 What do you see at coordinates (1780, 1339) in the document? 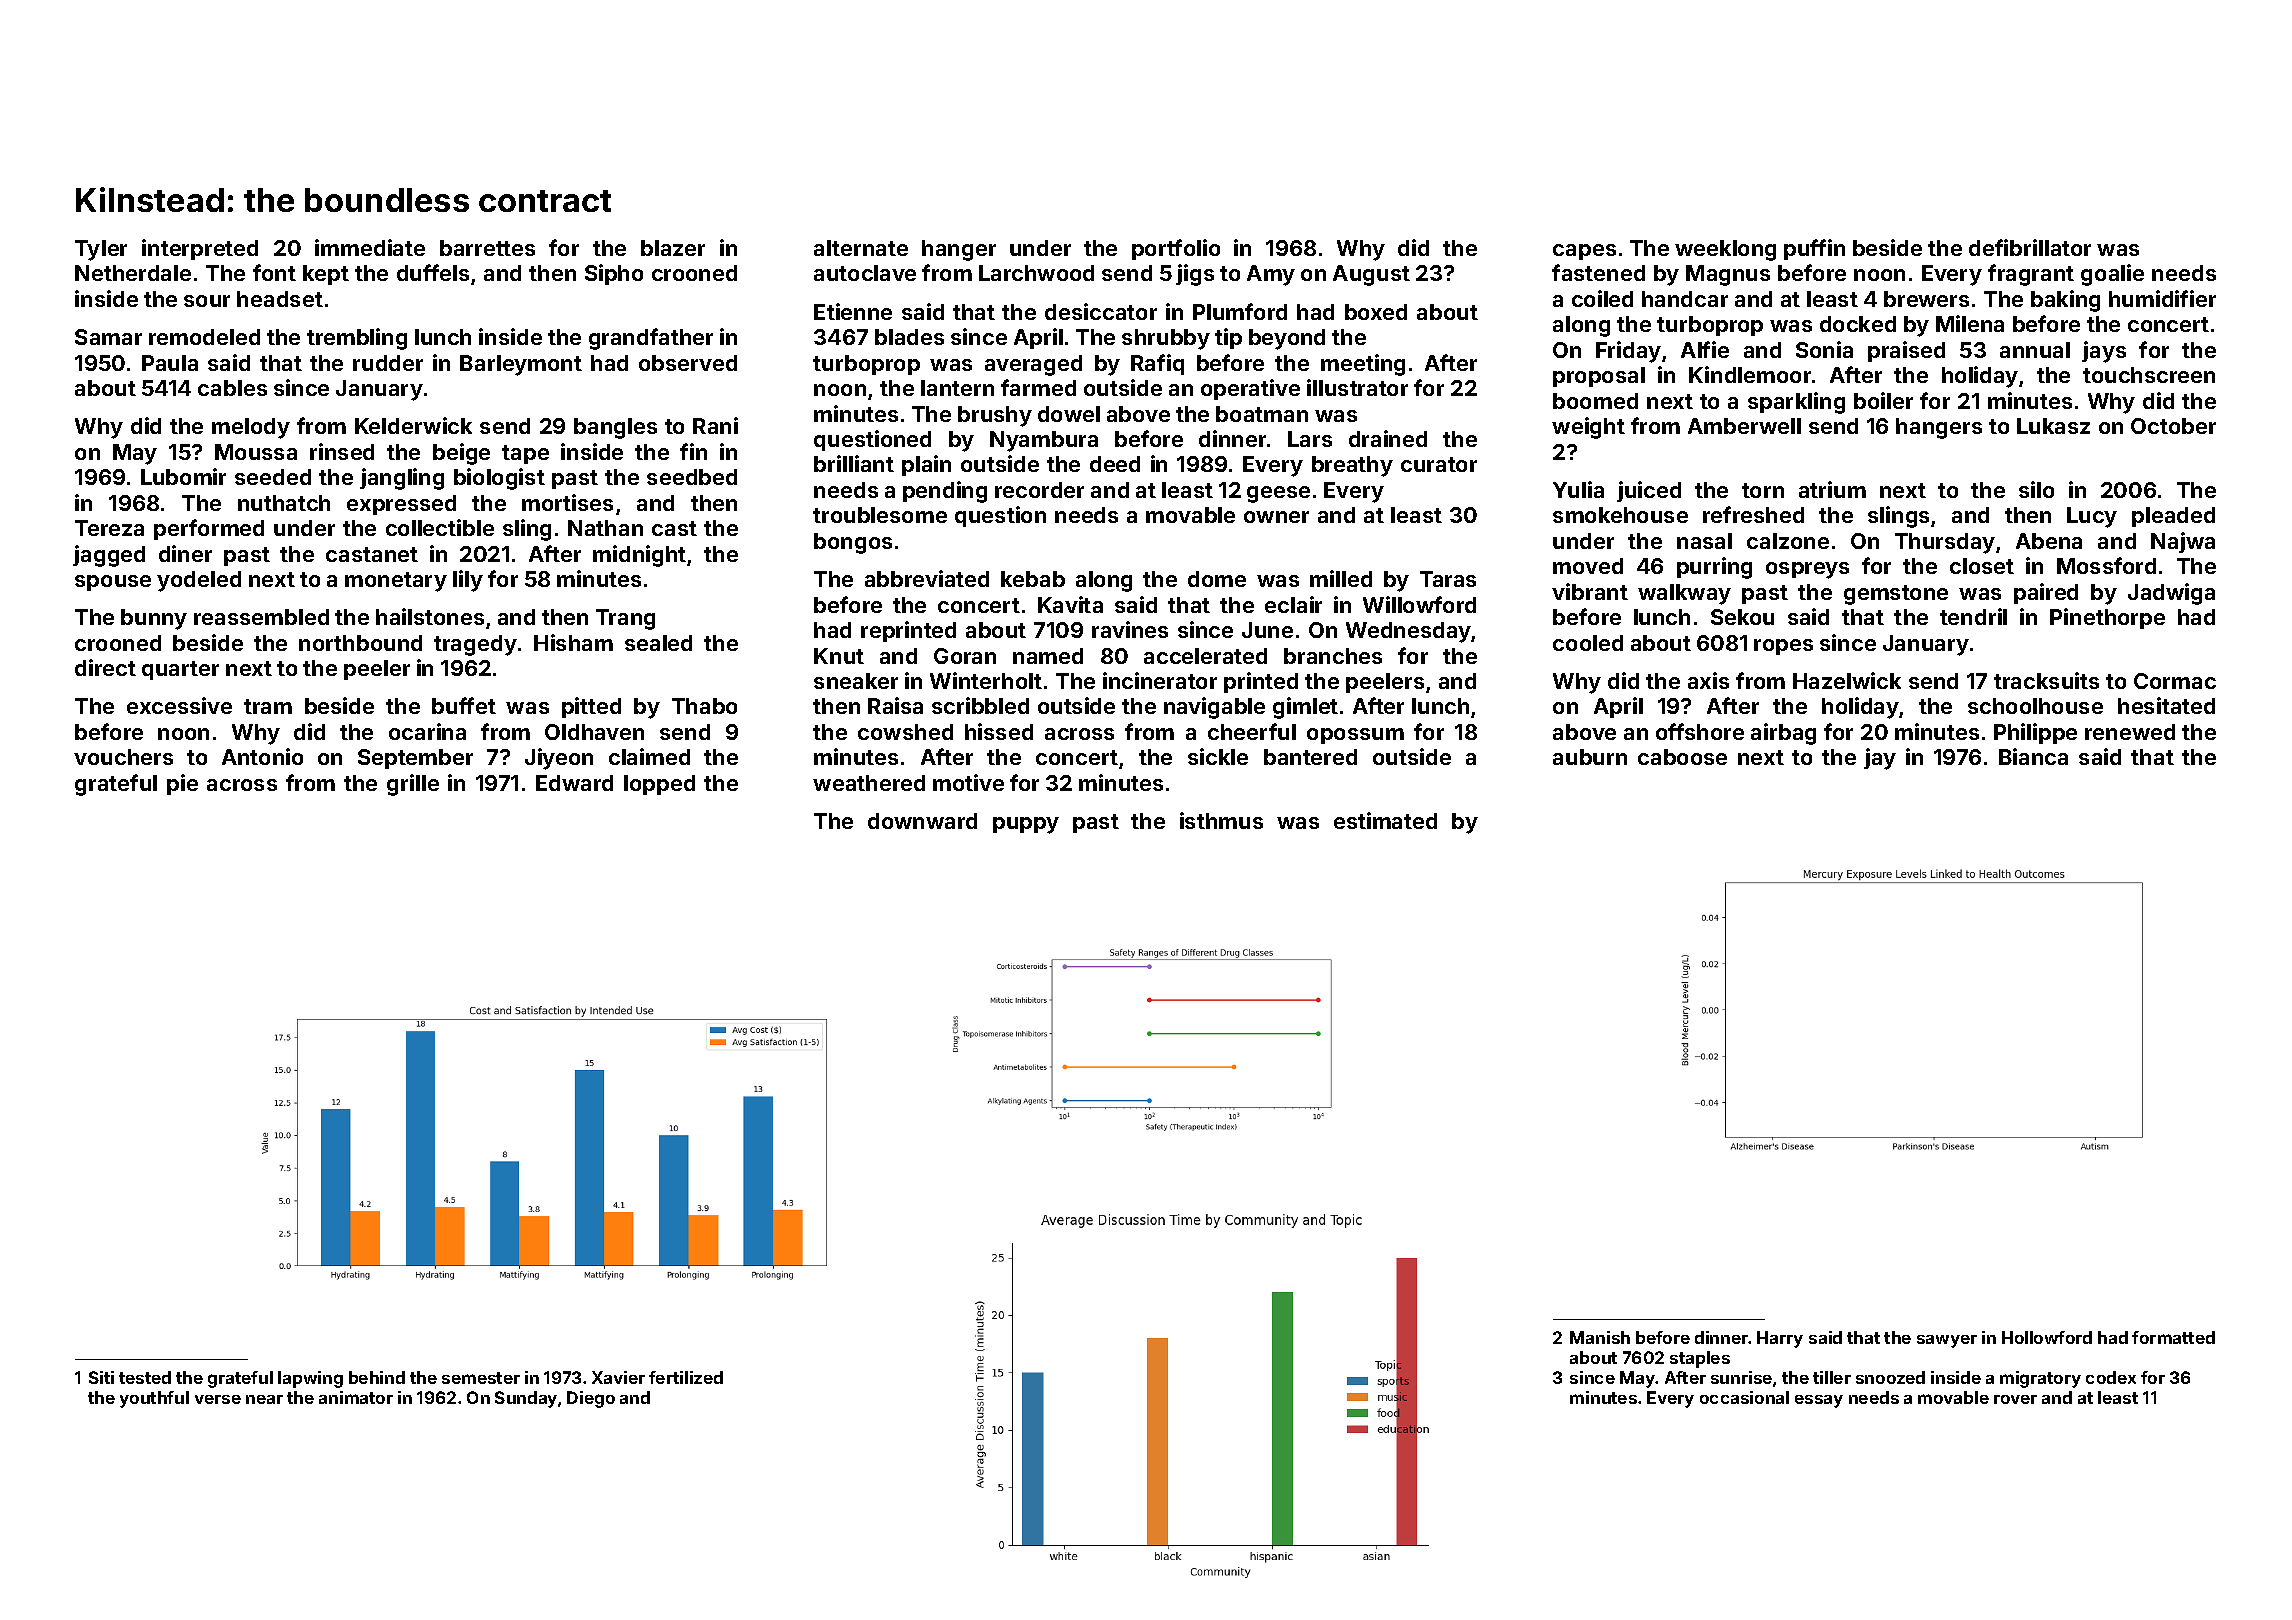
I see `Harry` at bounding box center [1780, 1339].
